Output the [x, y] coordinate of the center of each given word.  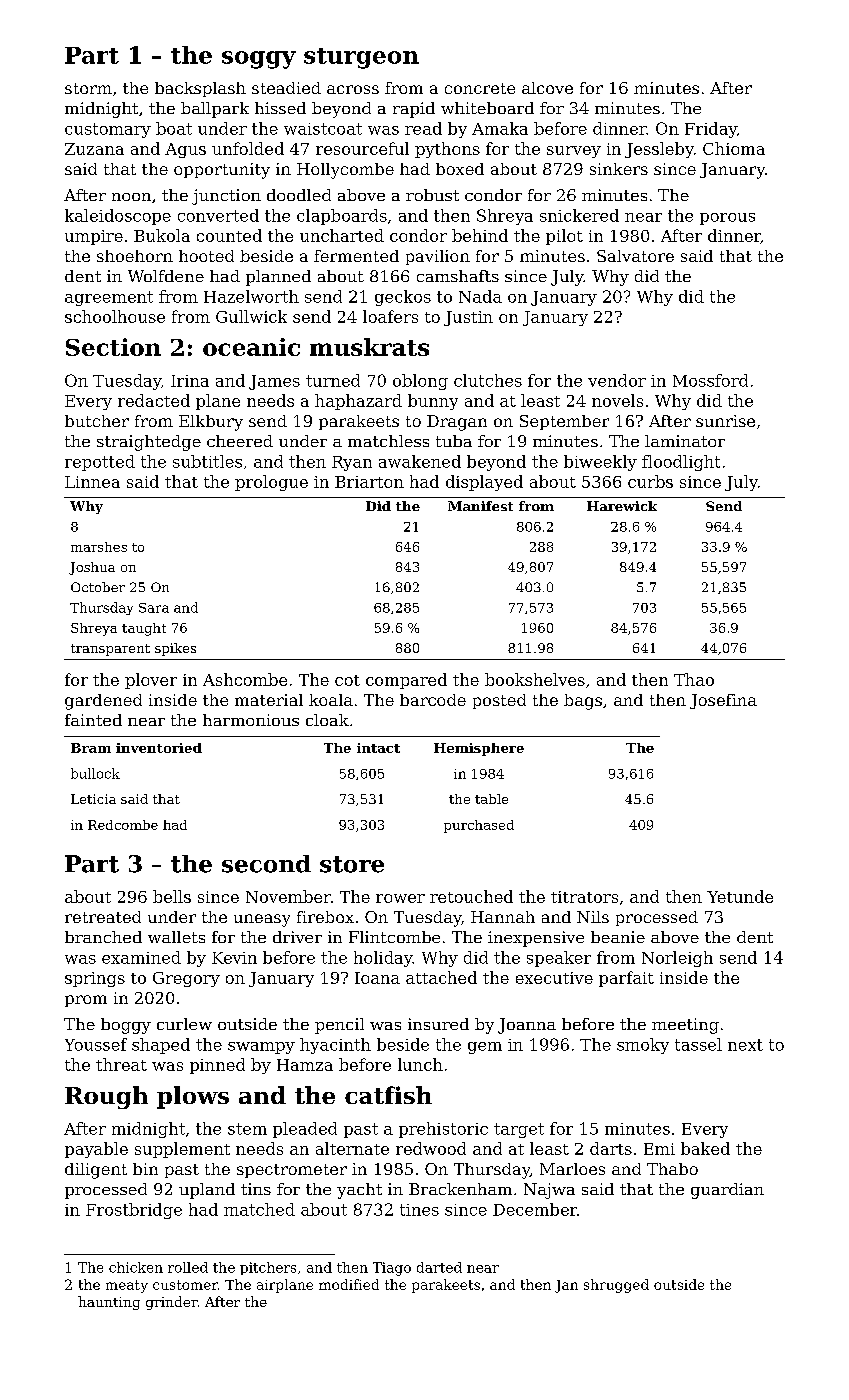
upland [207, 1191]
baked [705, 1148]
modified [349, 1284]
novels [617, 400]
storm [88, 88]
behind [480, 235]
